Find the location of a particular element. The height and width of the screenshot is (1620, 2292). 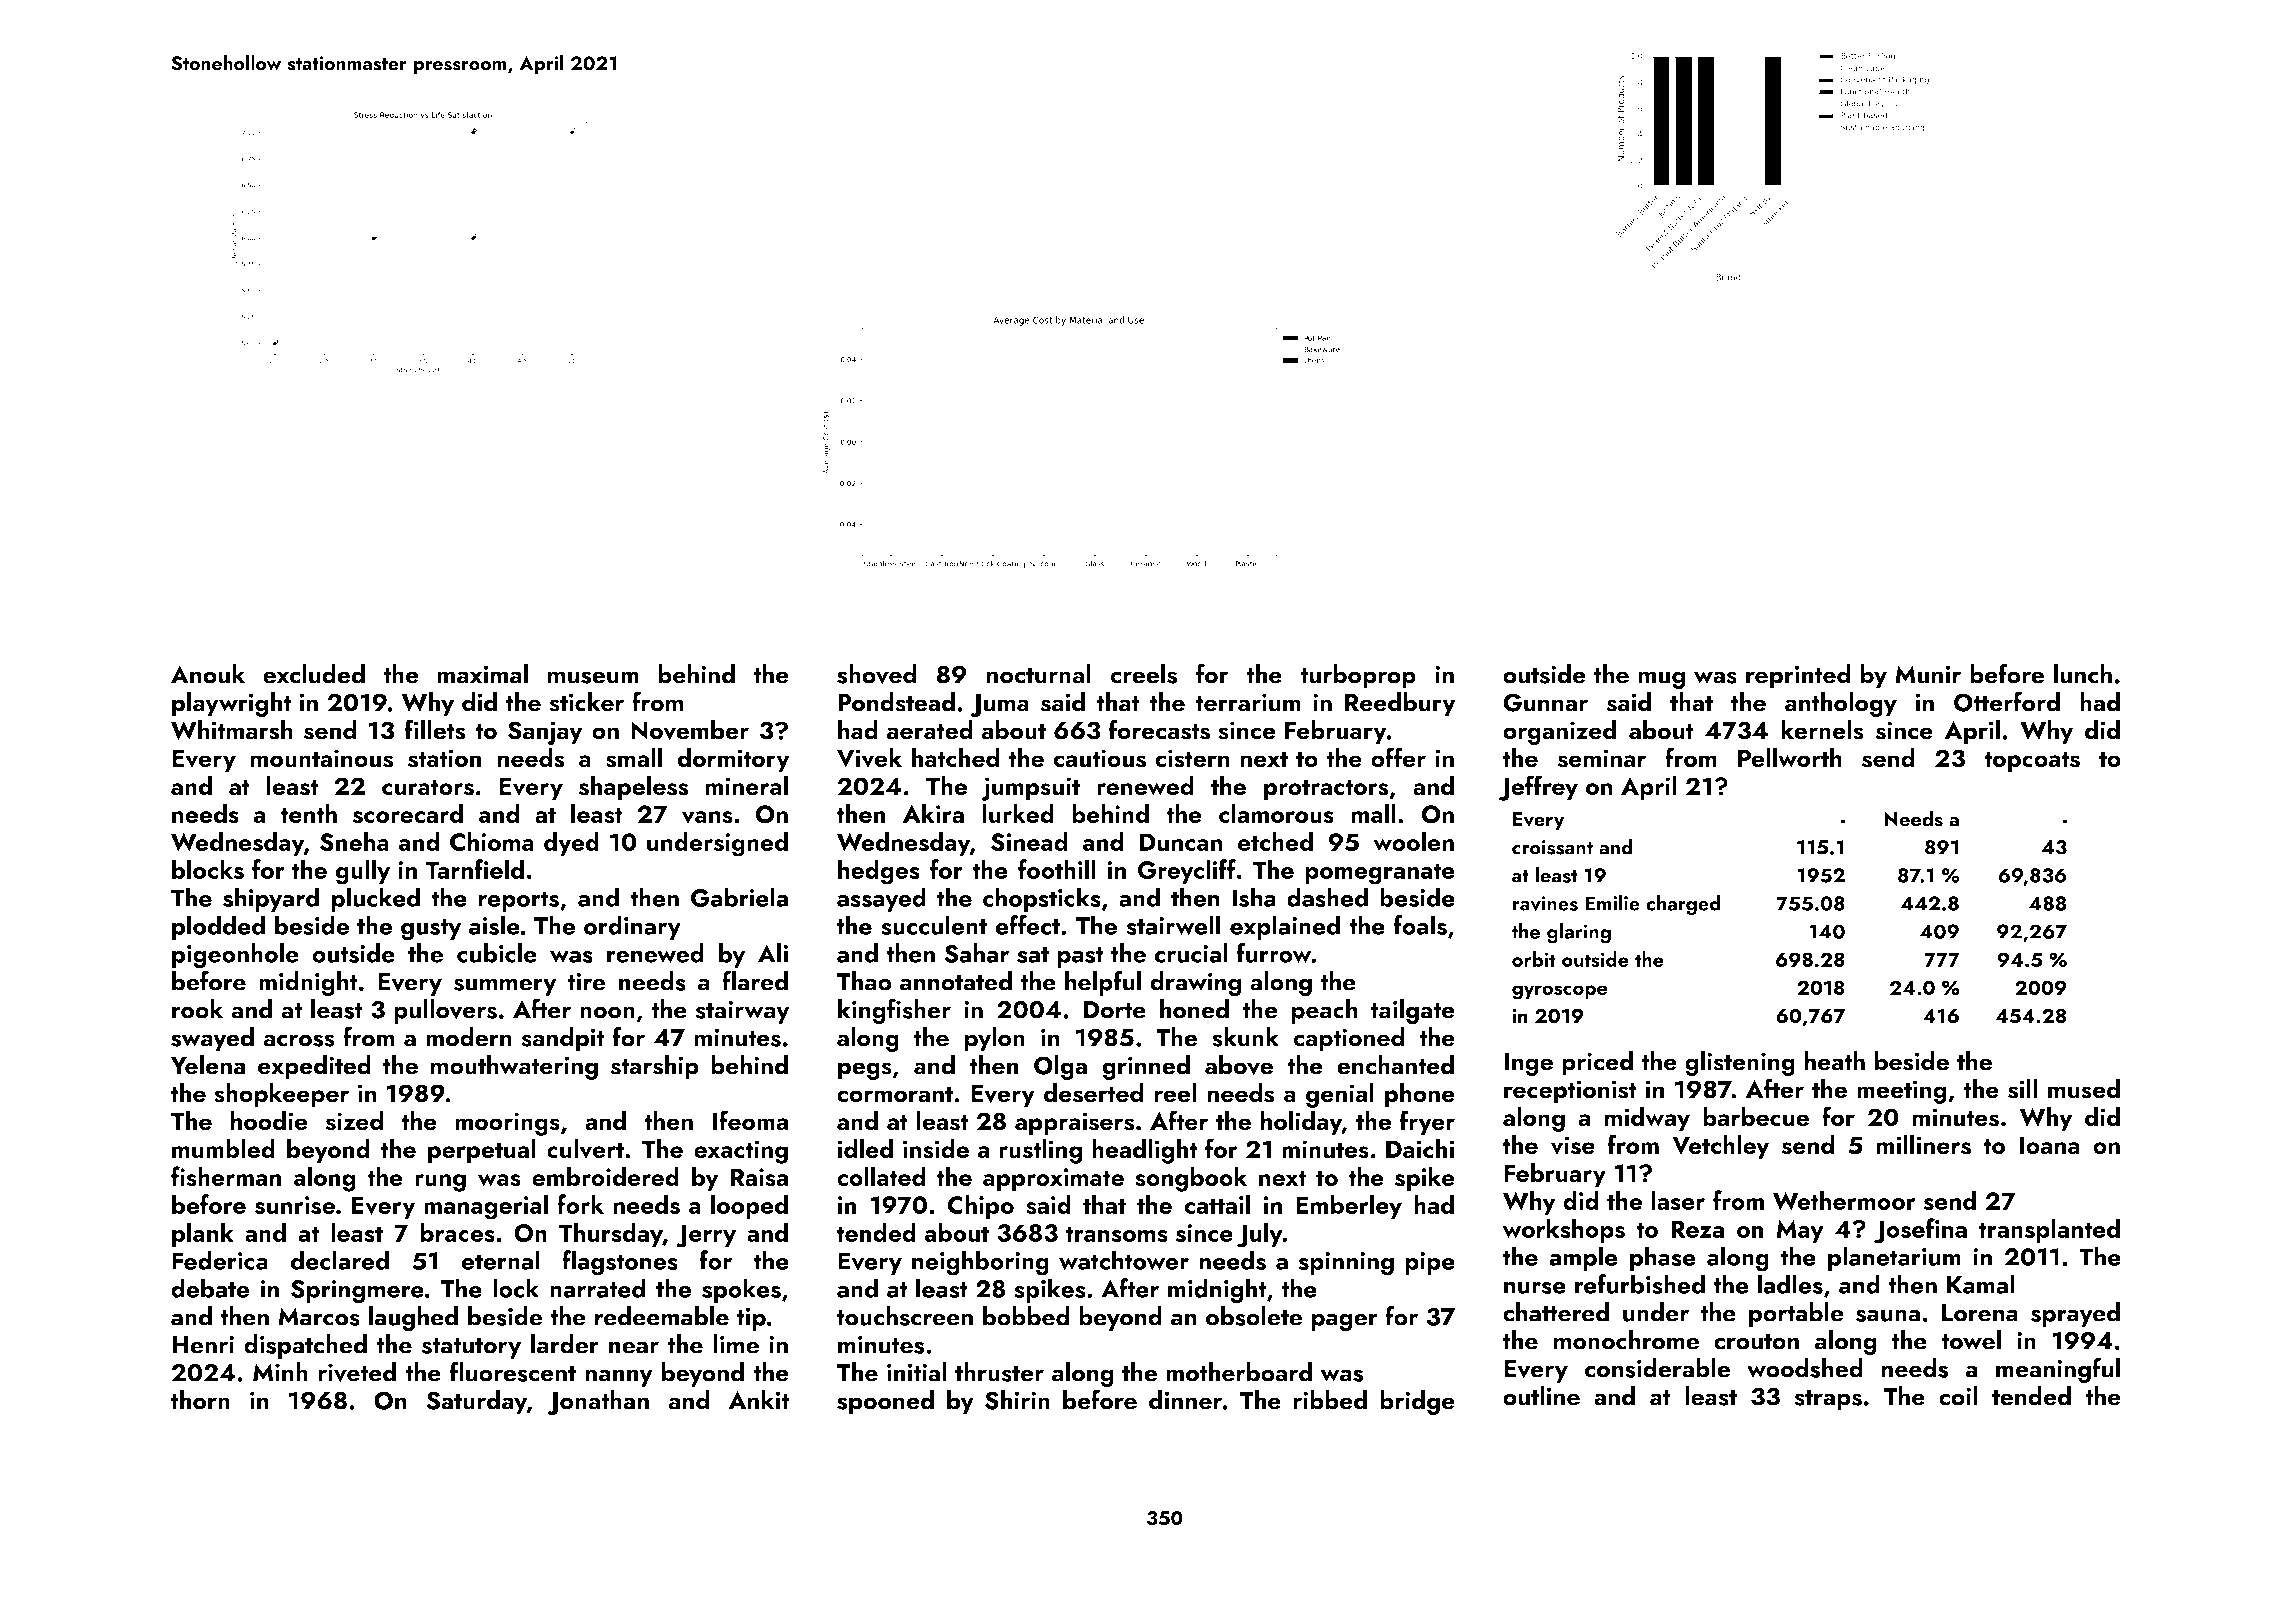

stairwell is located at coordinates (1173, 925).
